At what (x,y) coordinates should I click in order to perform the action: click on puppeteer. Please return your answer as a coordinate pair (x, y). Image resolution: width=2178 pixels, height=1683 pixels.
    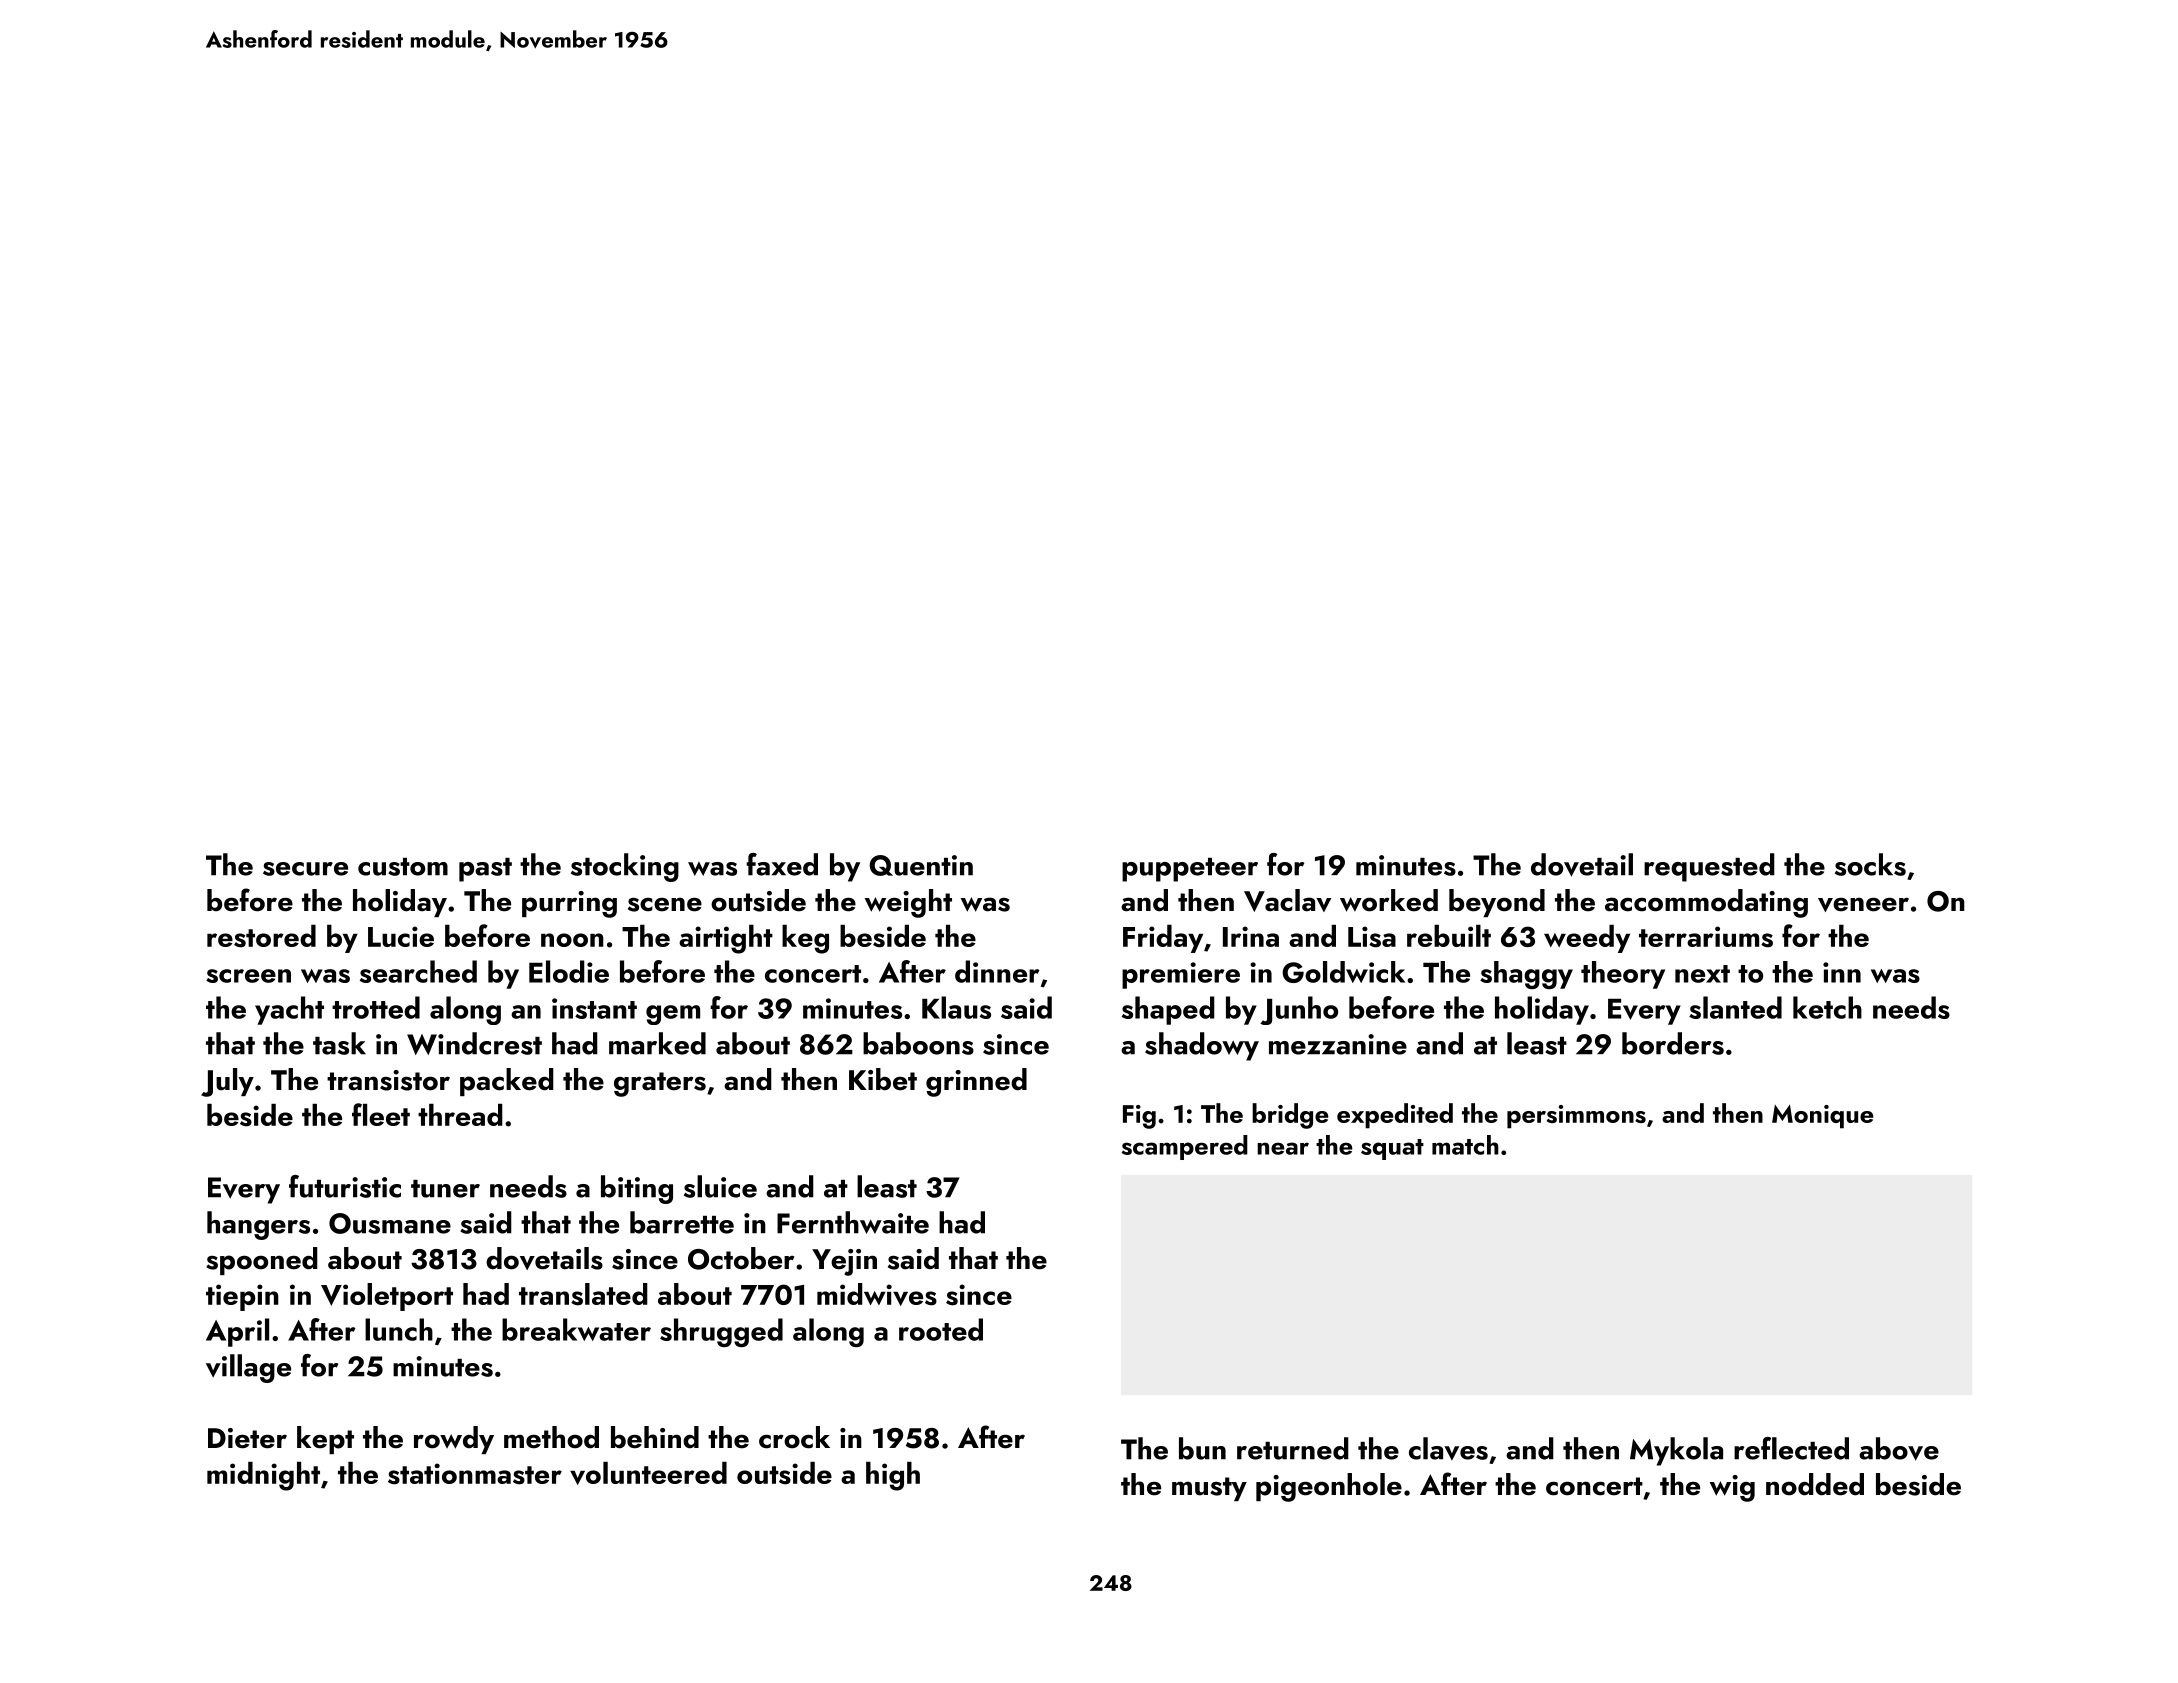
    Looking at the image, I should click on (1190, 870).
